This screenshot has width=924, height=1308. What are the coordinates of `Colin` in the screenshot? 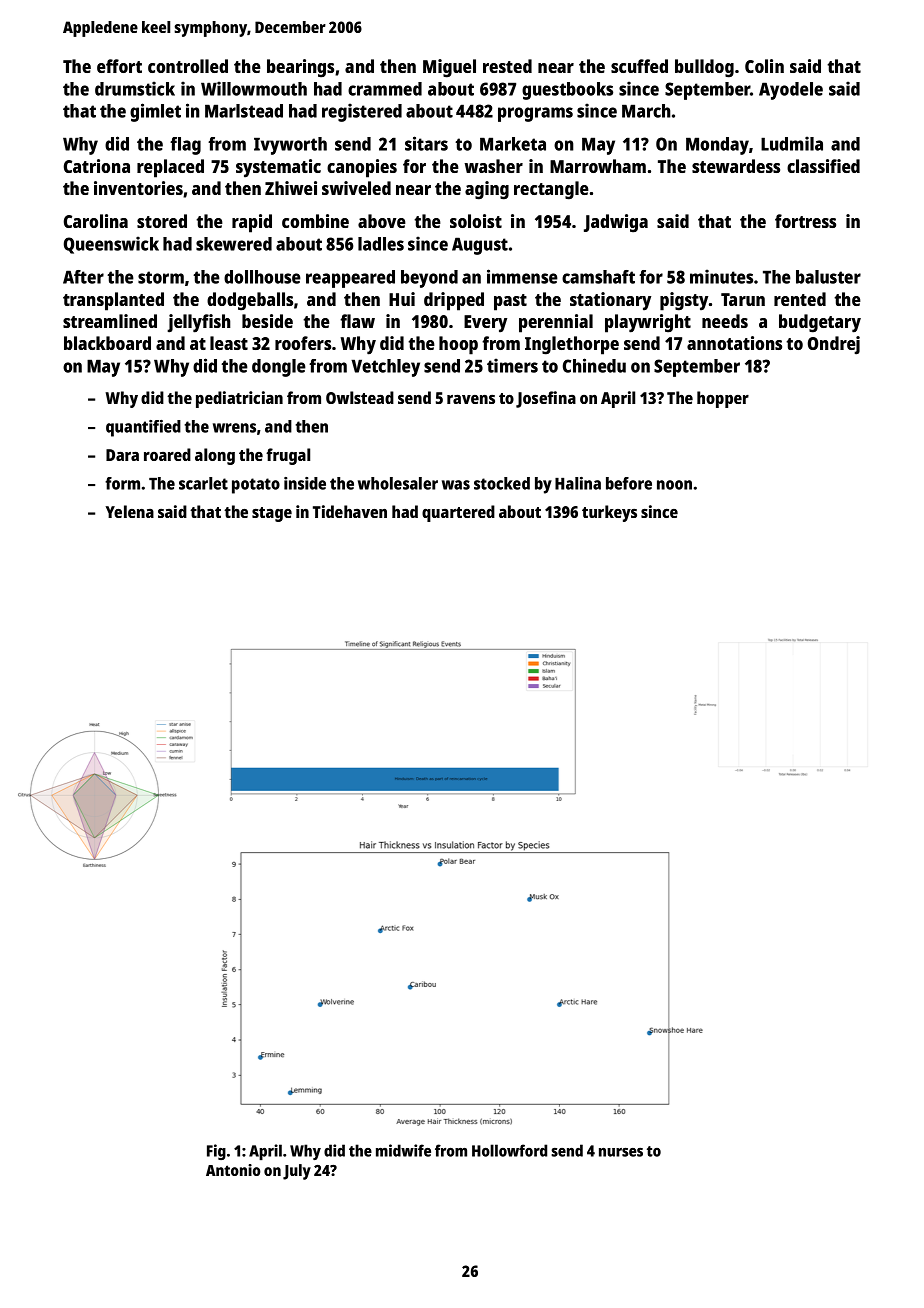 It's located at (764, 66).
